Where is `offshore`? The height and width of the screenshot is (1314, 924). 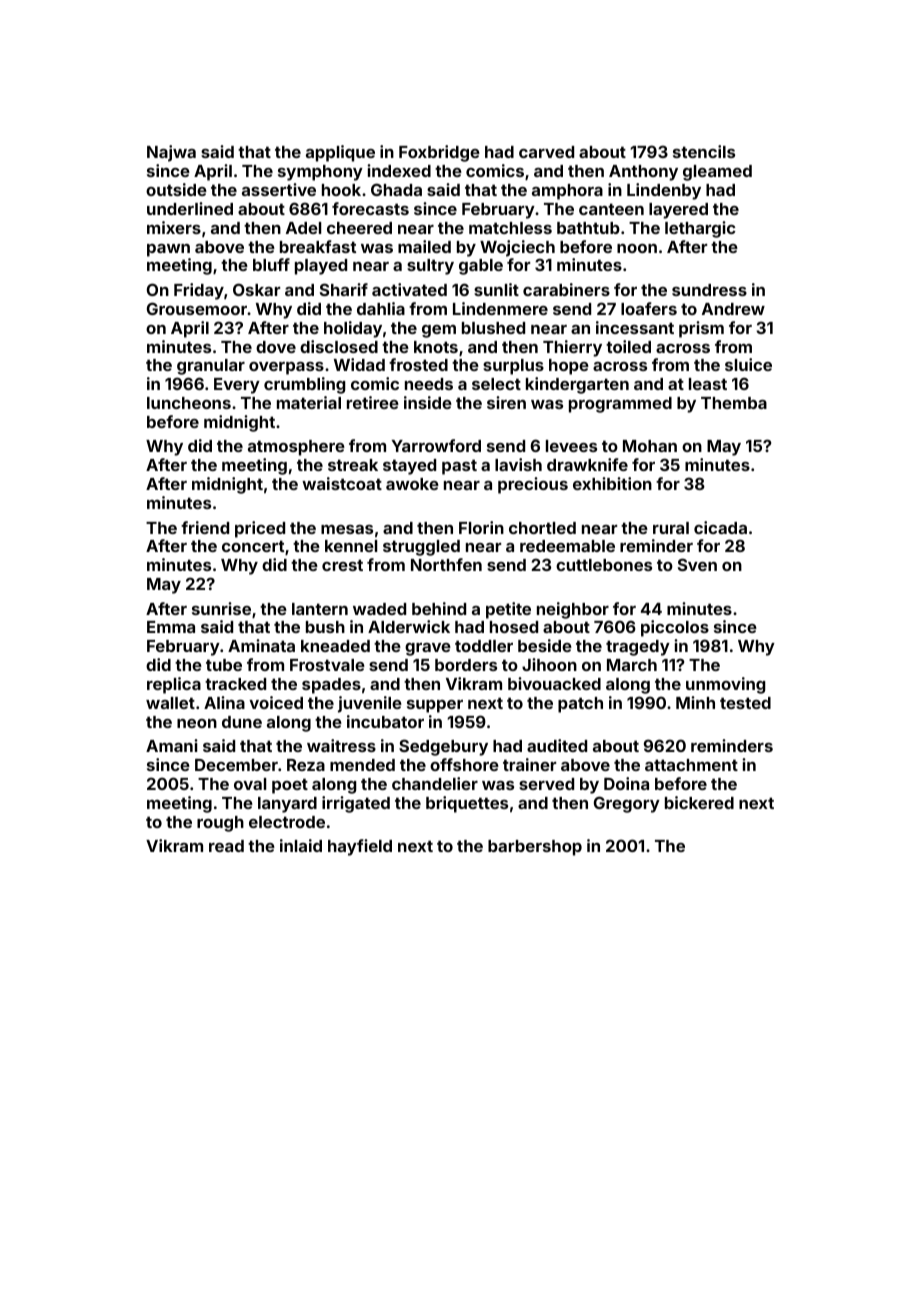
offshore is located at coordinates (464, 764).
